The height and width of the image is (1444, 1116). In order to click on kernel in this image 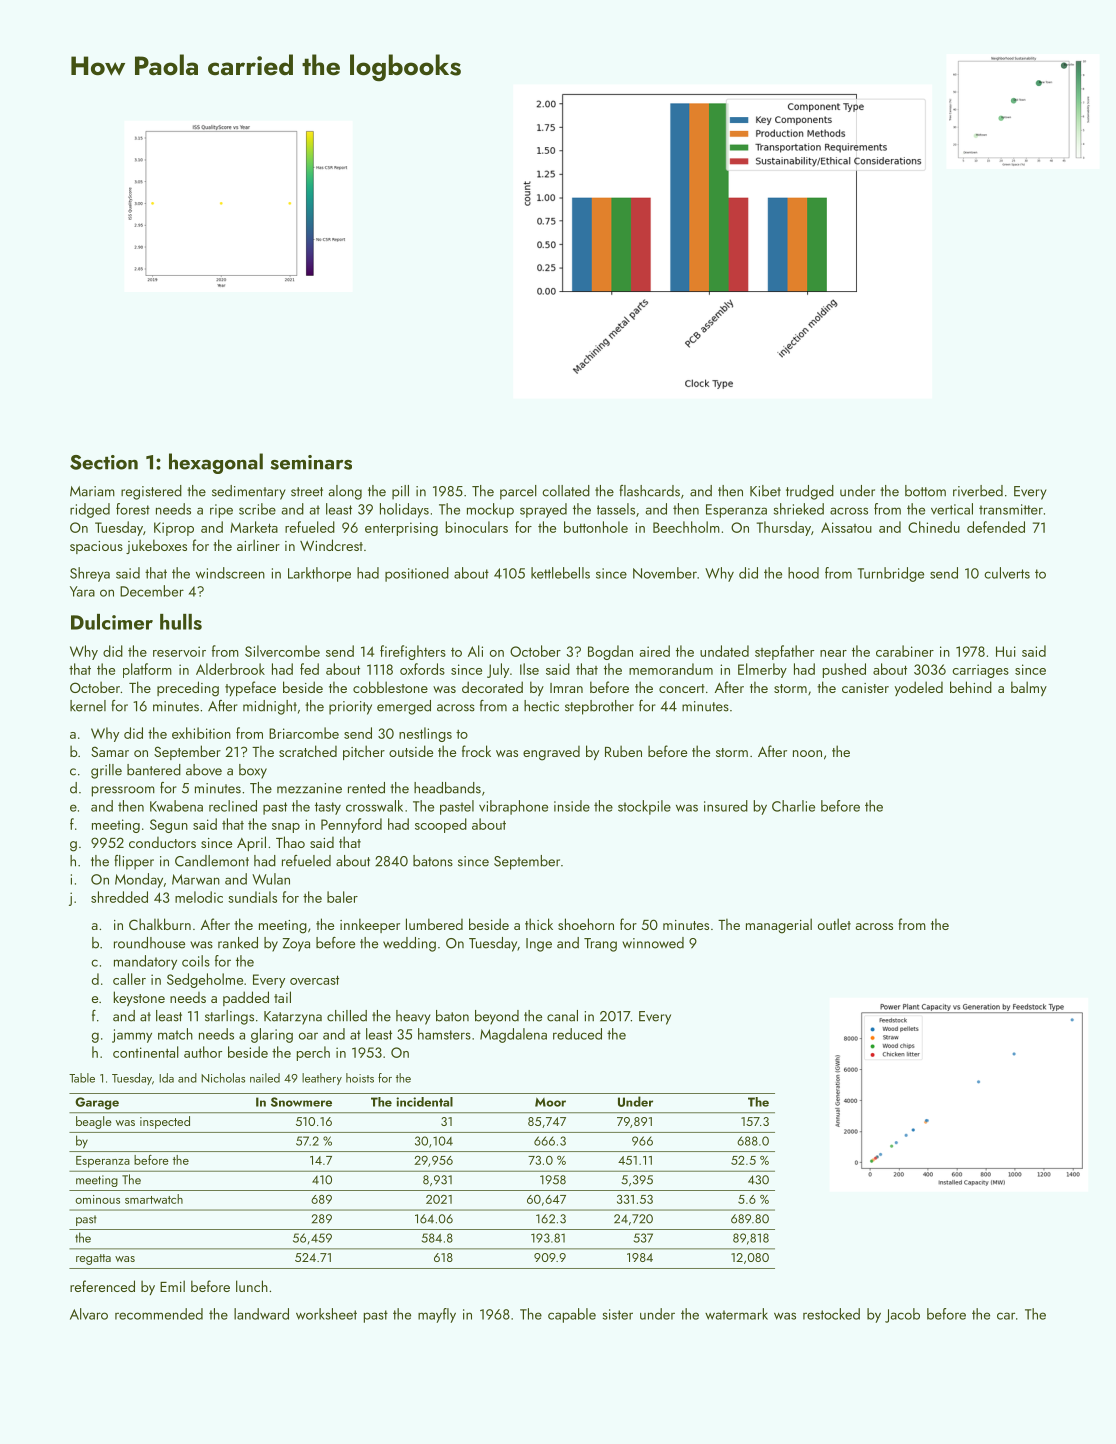, I will do `click(88, 706)`.
